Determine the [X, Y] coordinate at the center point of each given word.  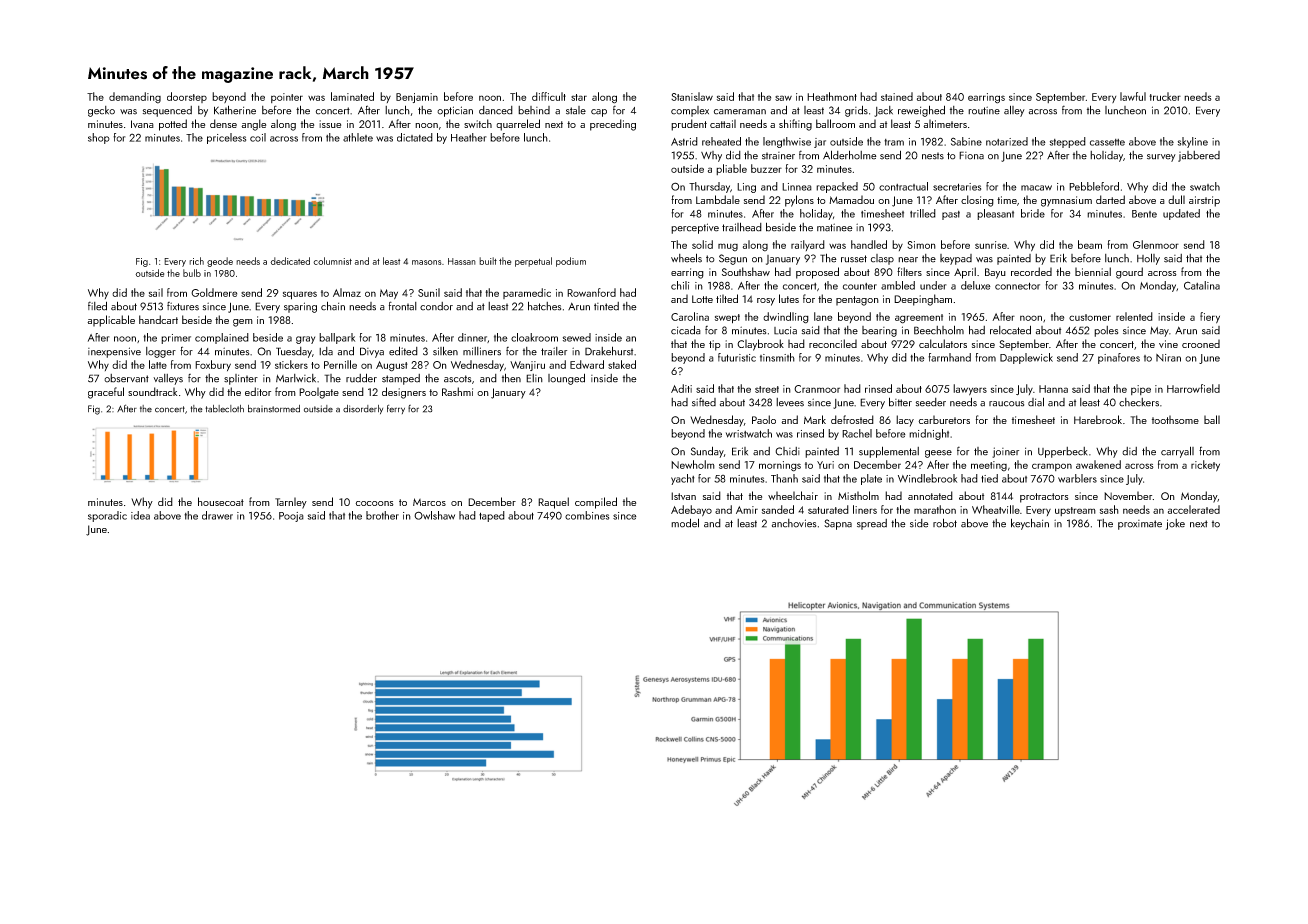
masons [427, 262]
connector [1017, 286]
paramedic [527, 293]
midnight [929, 434]
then [511, 378]
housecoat [221, 501]
